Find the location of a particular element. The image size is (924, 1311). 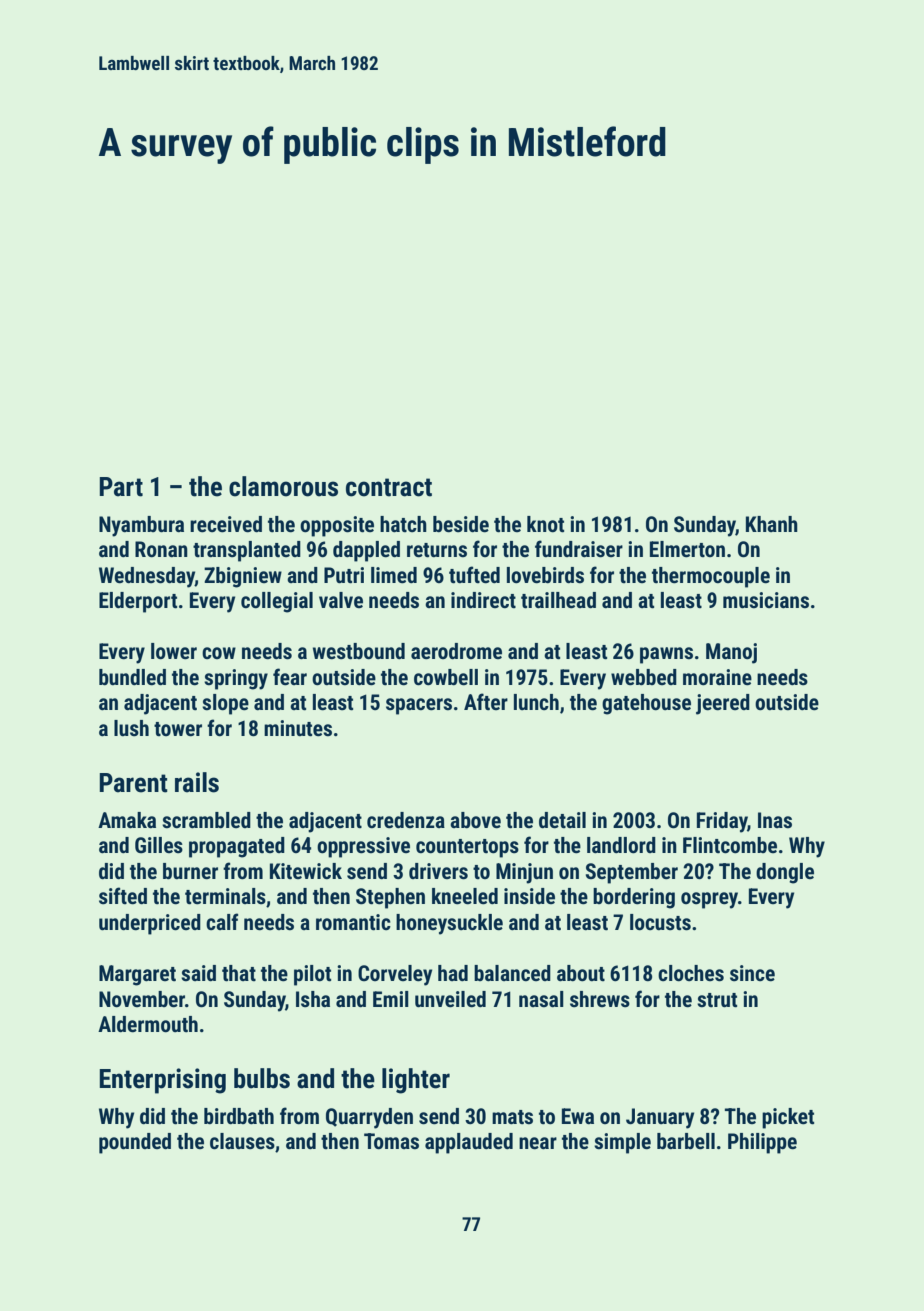

musicians is located at coordinates (766, 600).
